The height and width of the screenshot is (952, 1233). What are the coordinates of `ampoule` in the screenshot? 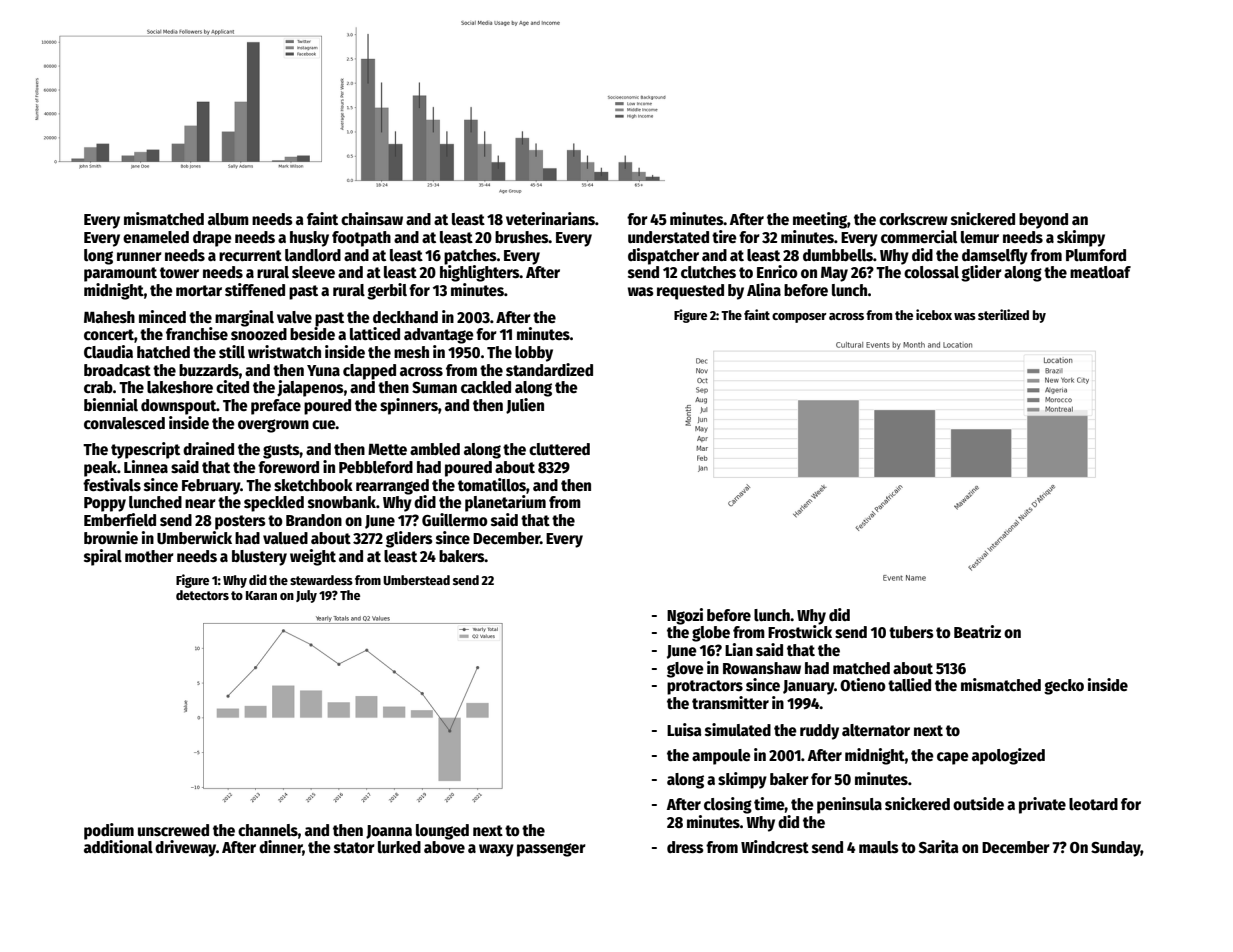 It's located at (721, 757).
